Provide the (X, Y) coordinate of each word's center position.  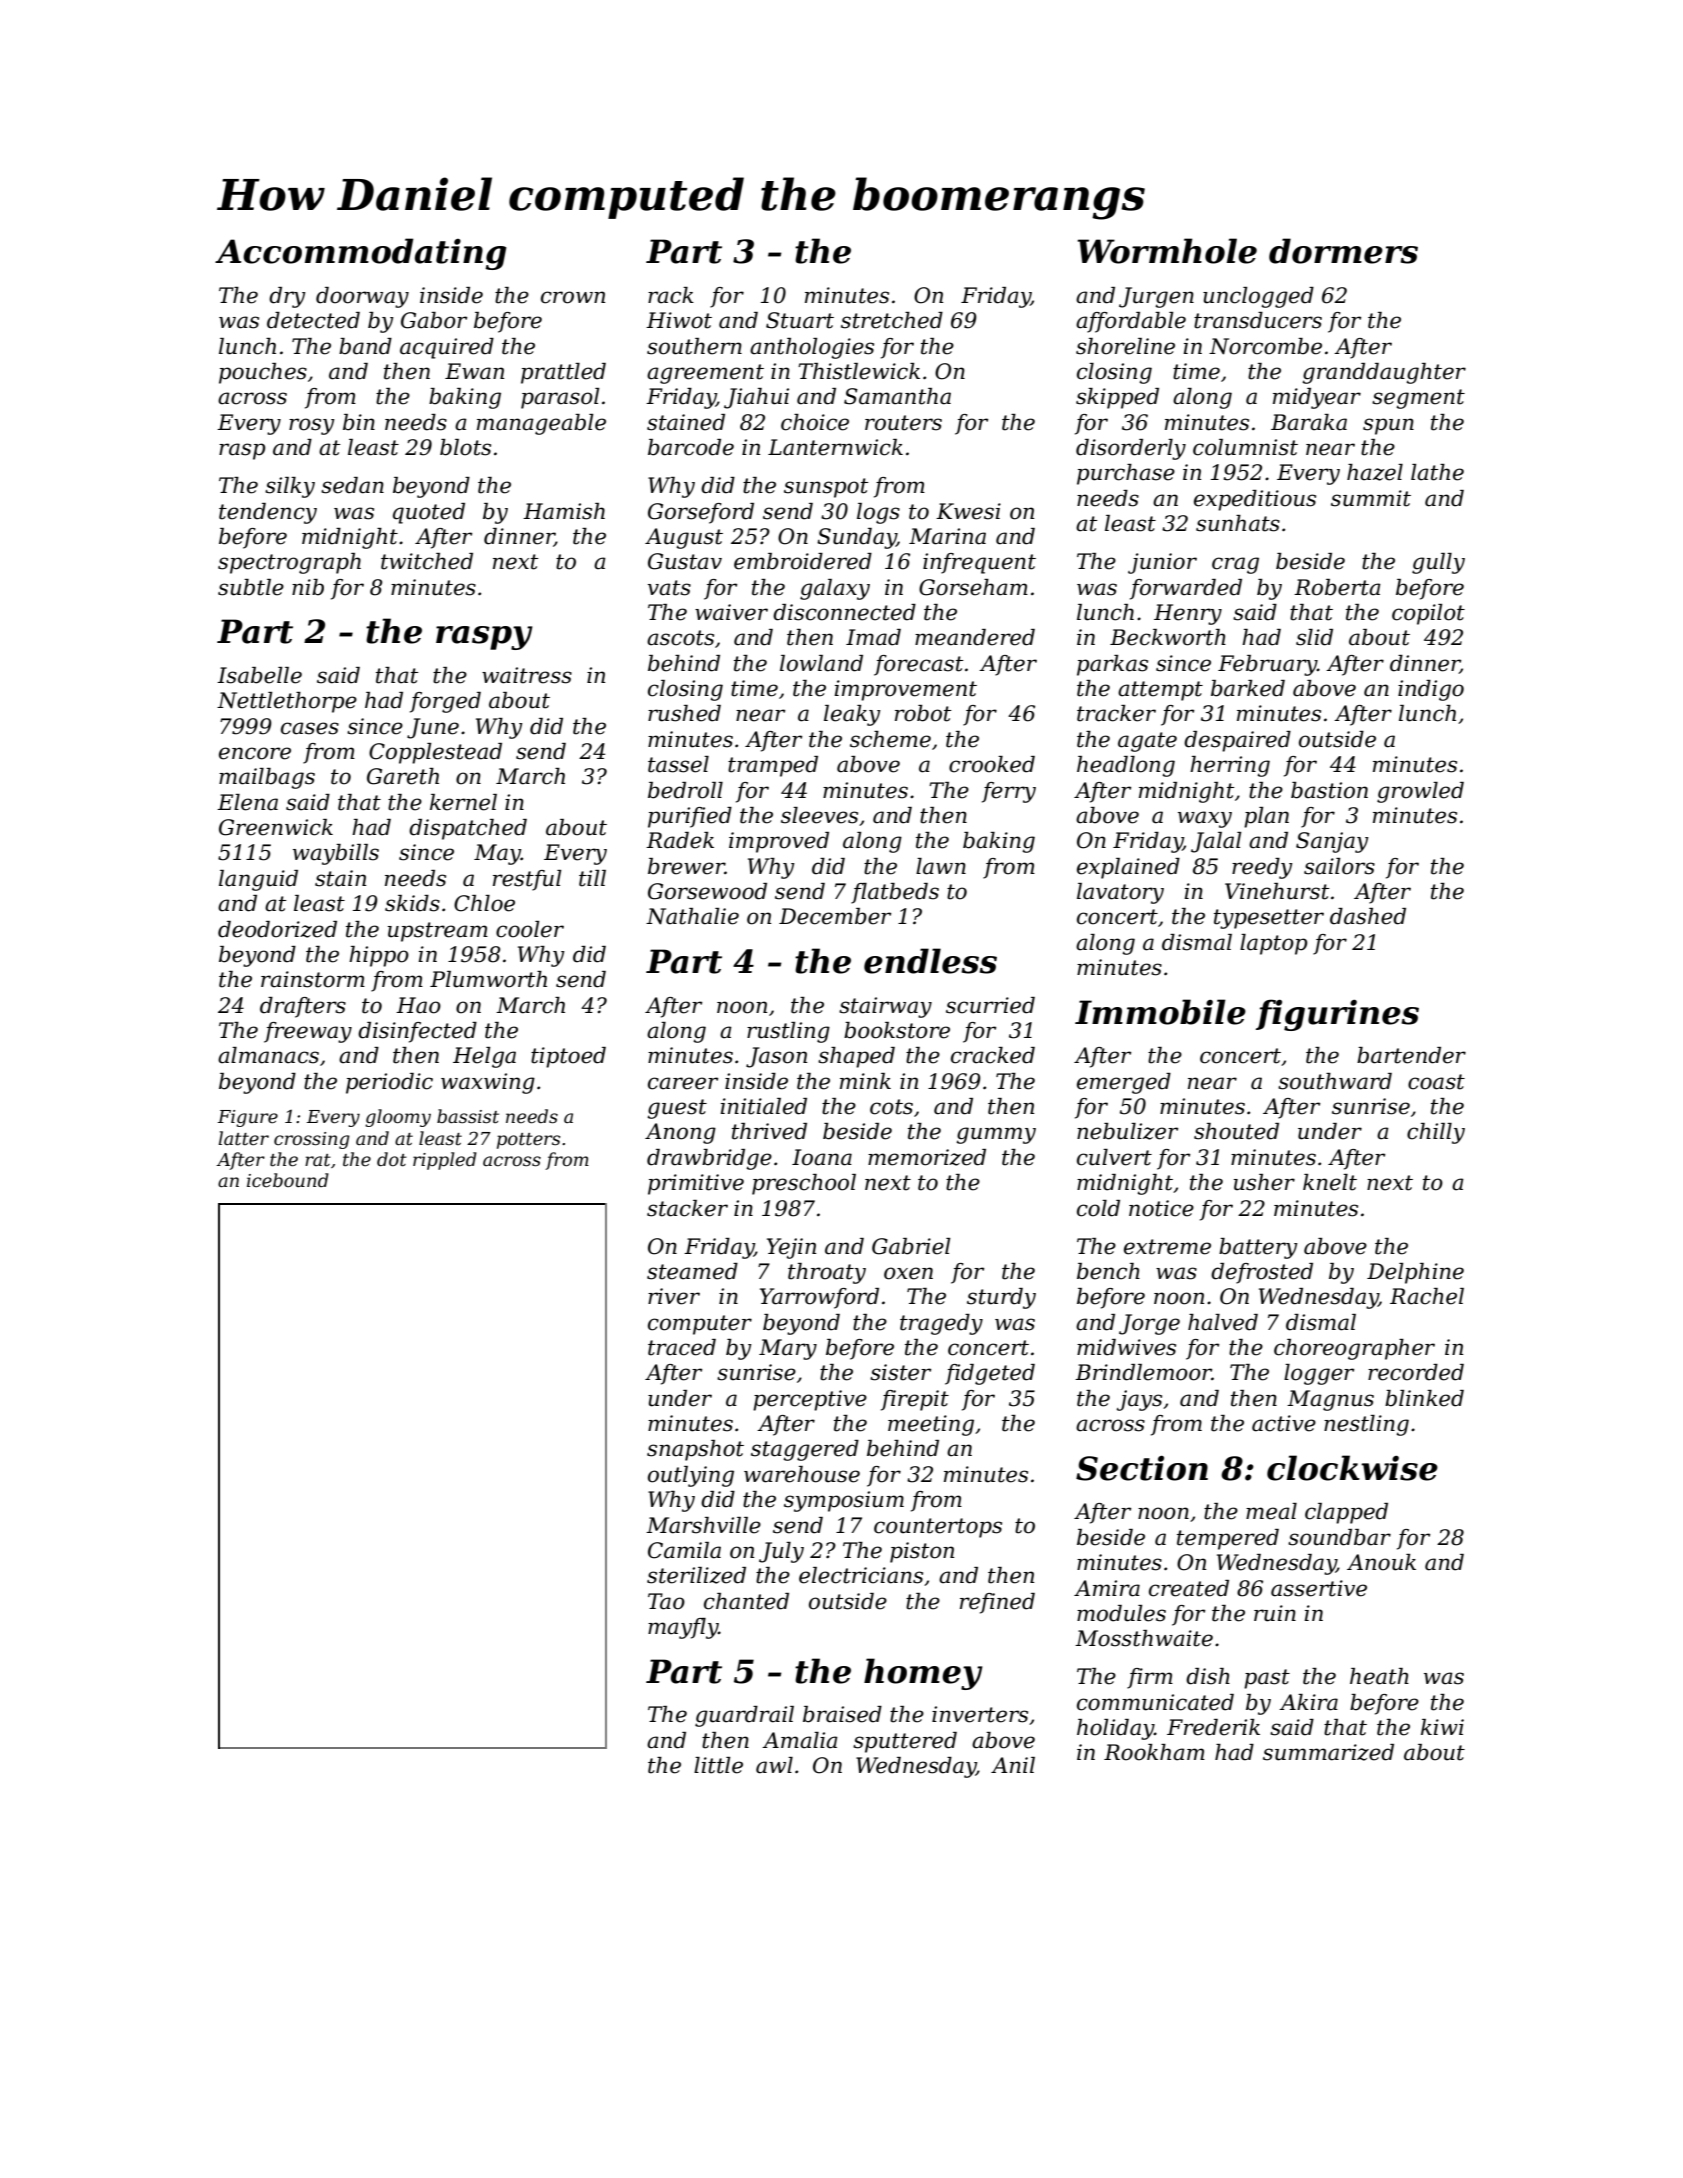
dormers (1343, 251)
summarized (1328, 1752)
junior (1162, 563)
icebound (288, 1180)
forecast (918, 665)
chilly (1436, 1133)
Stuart (800, 320)
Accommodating (360, 254)
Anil (1013, 1765)
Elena (247, 802)
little (718, 1765)
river (674, 1296)
